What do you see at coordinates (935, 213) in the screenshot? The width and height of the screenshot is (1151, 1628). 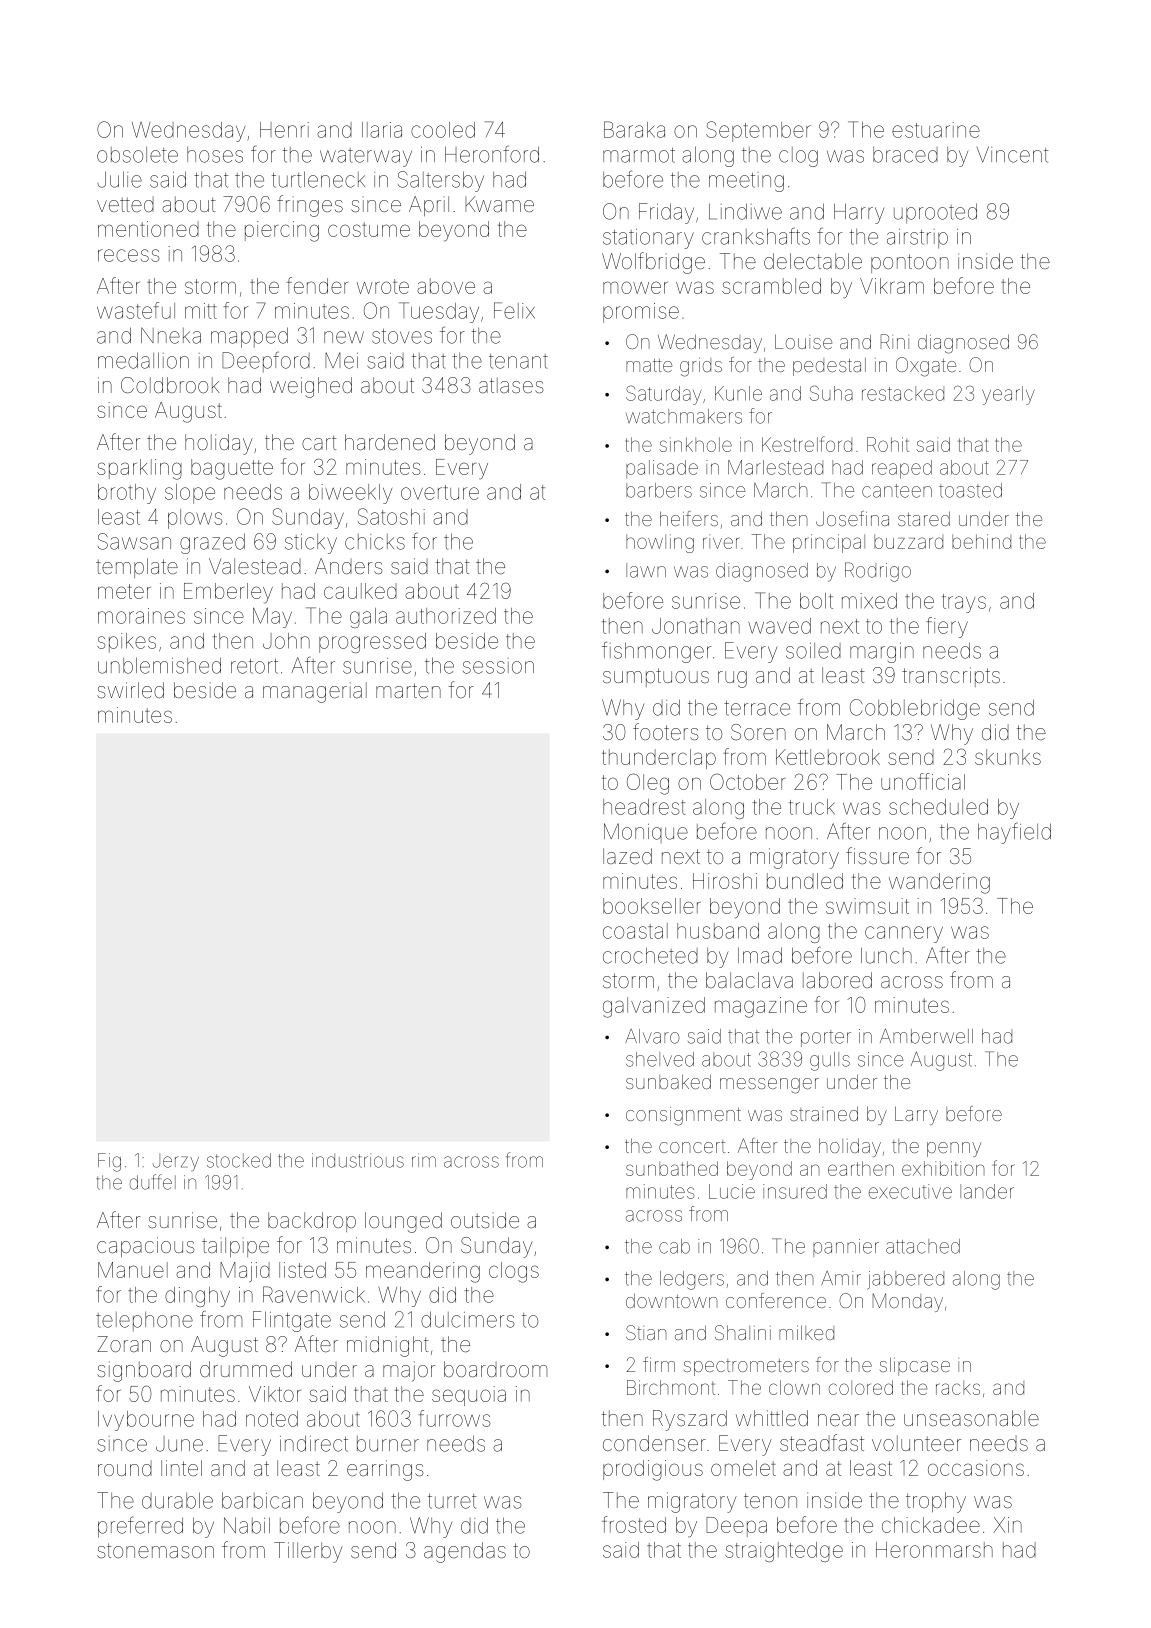 I see `uprooted` at bounding box center [935, 213].
